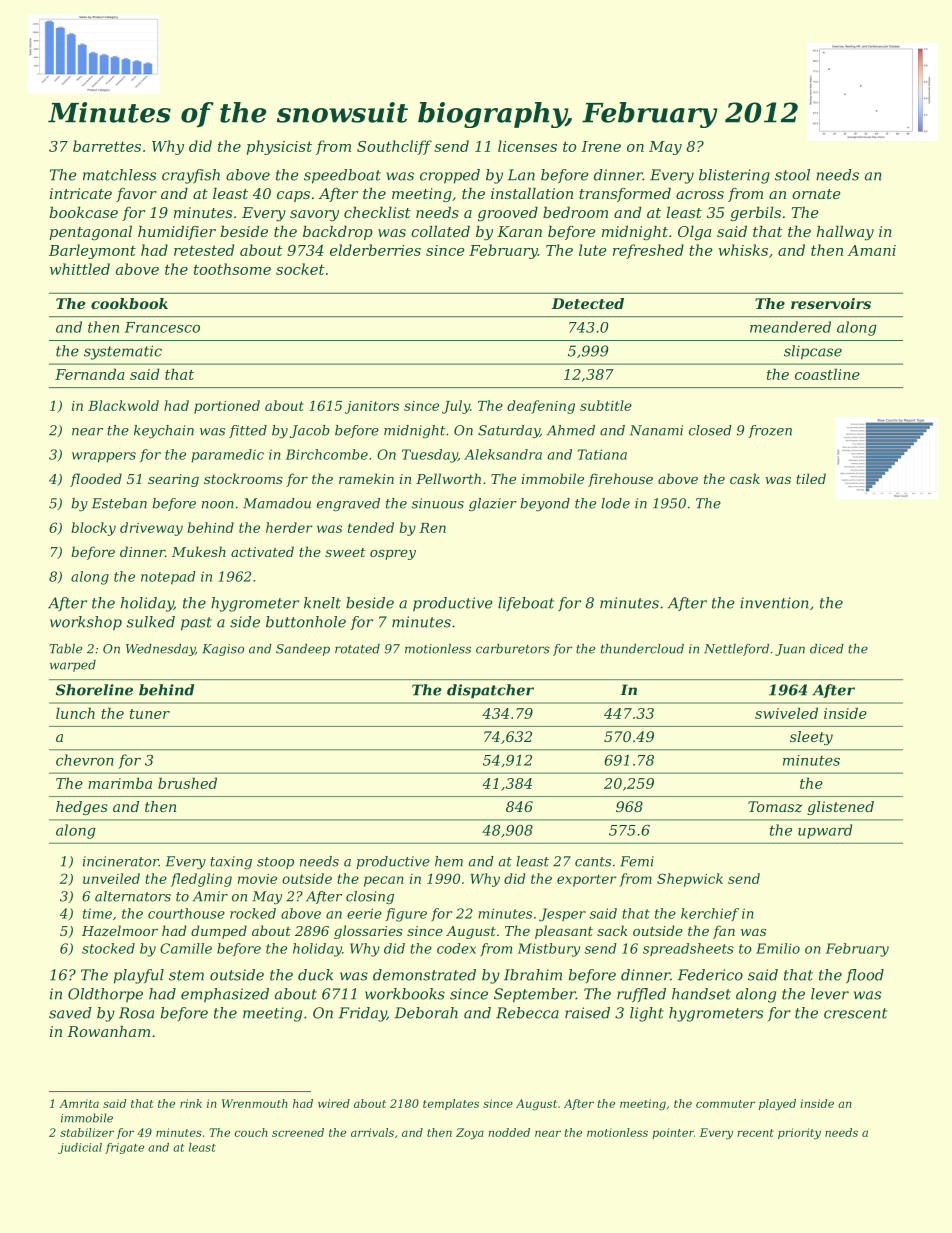  Describe the element at coordinates (75, 713) in the screenshot. I see `lunch` at that location.
